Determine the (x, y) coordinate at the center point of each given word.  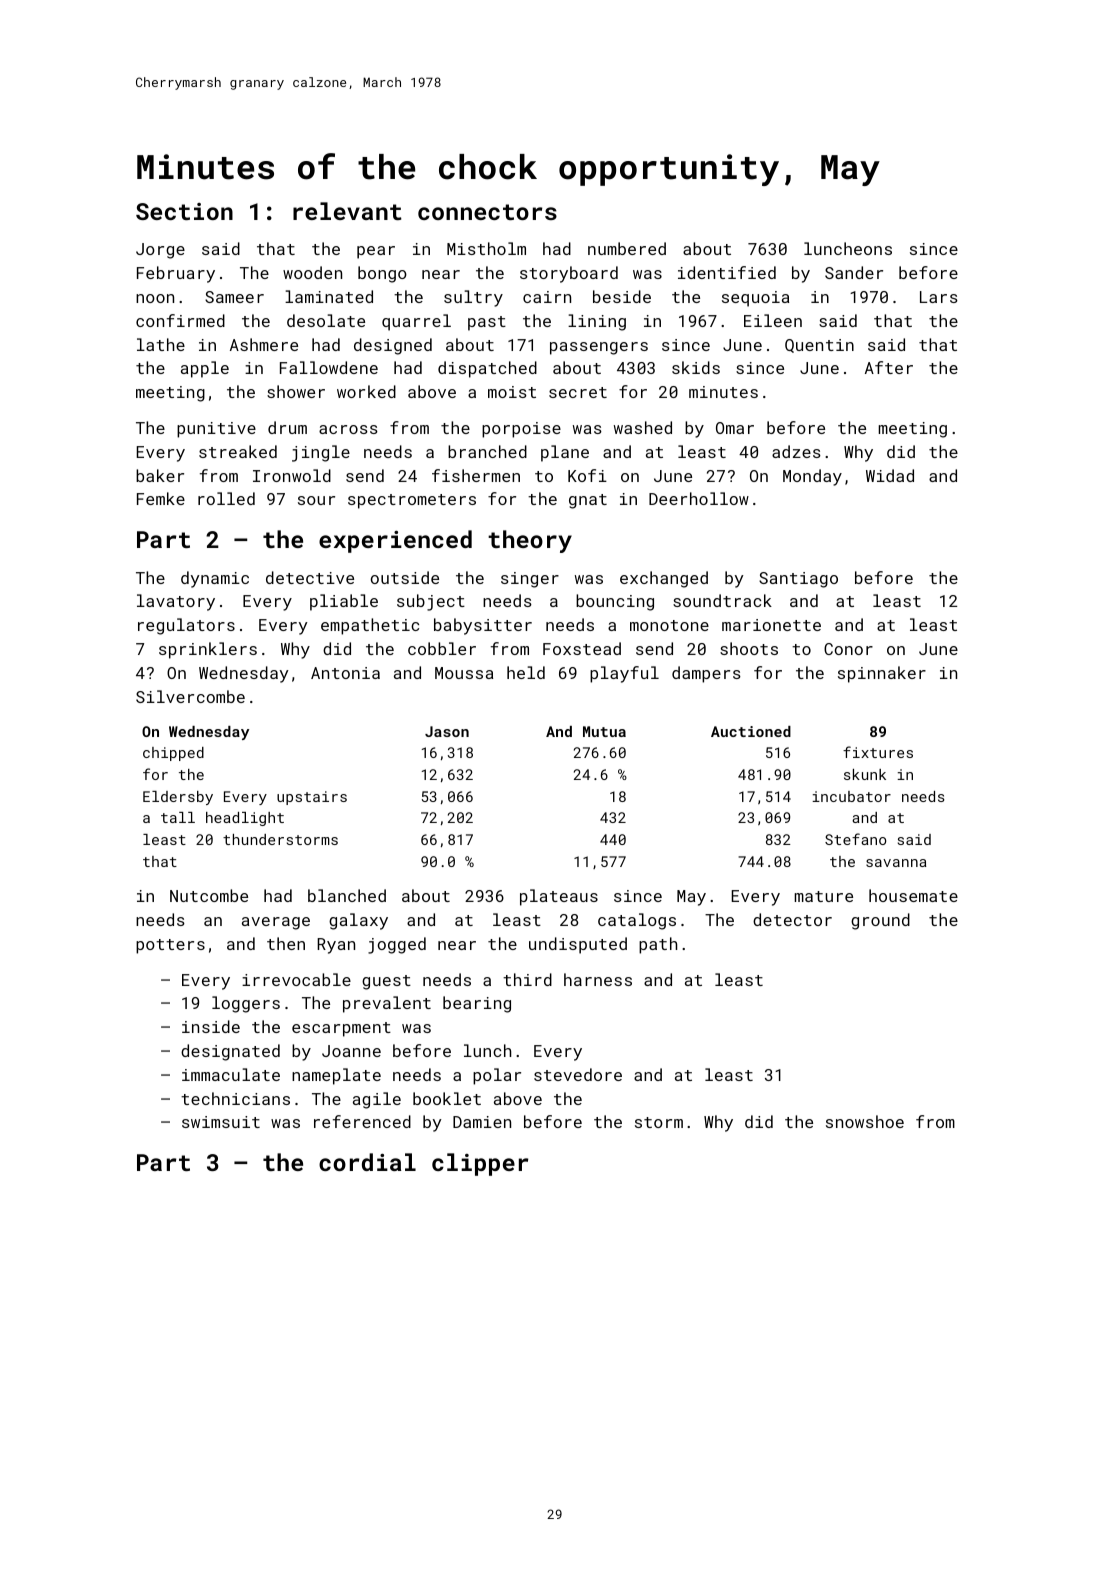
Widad (890, 475)
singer (530, 580)
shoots (749, 648)
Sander (854, 272)
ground (880, 921)
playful (624, 674)
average (276, 923)
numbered (627, 248)
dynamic (215, 579)
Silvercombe (190, 696)
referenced (362, 1121)
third (527, 979)
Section (184, 211)
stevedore (578, 1074)
